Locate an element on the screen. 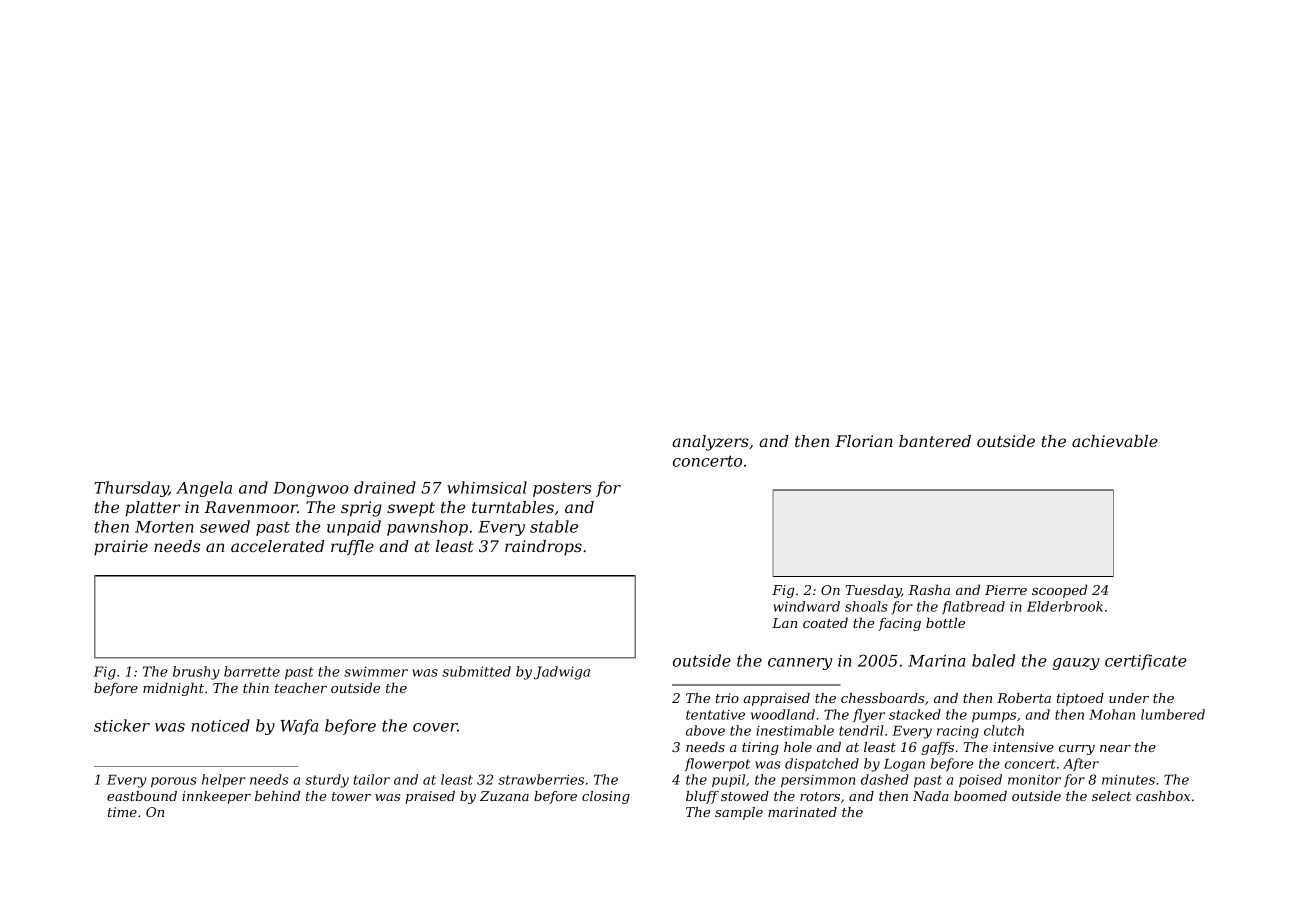 The height and width of the screenshot is (924, 1308). posters is located at coordinates (562, 489).
